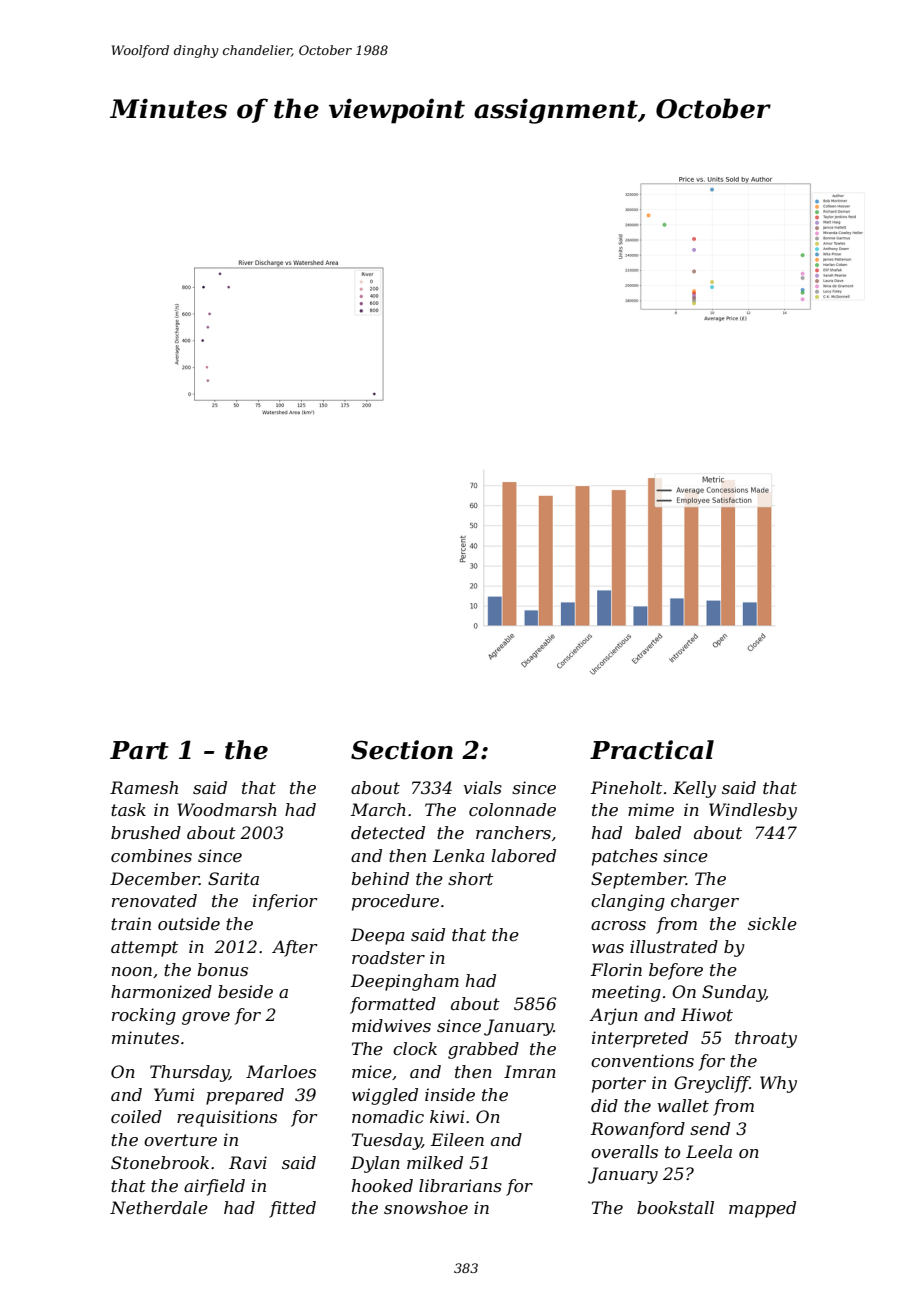 The width and height of the image is (908, 1316). What do you see at coordinates (652, 750) in the image?
I see `Practical` at bounding box center [652, 750].
